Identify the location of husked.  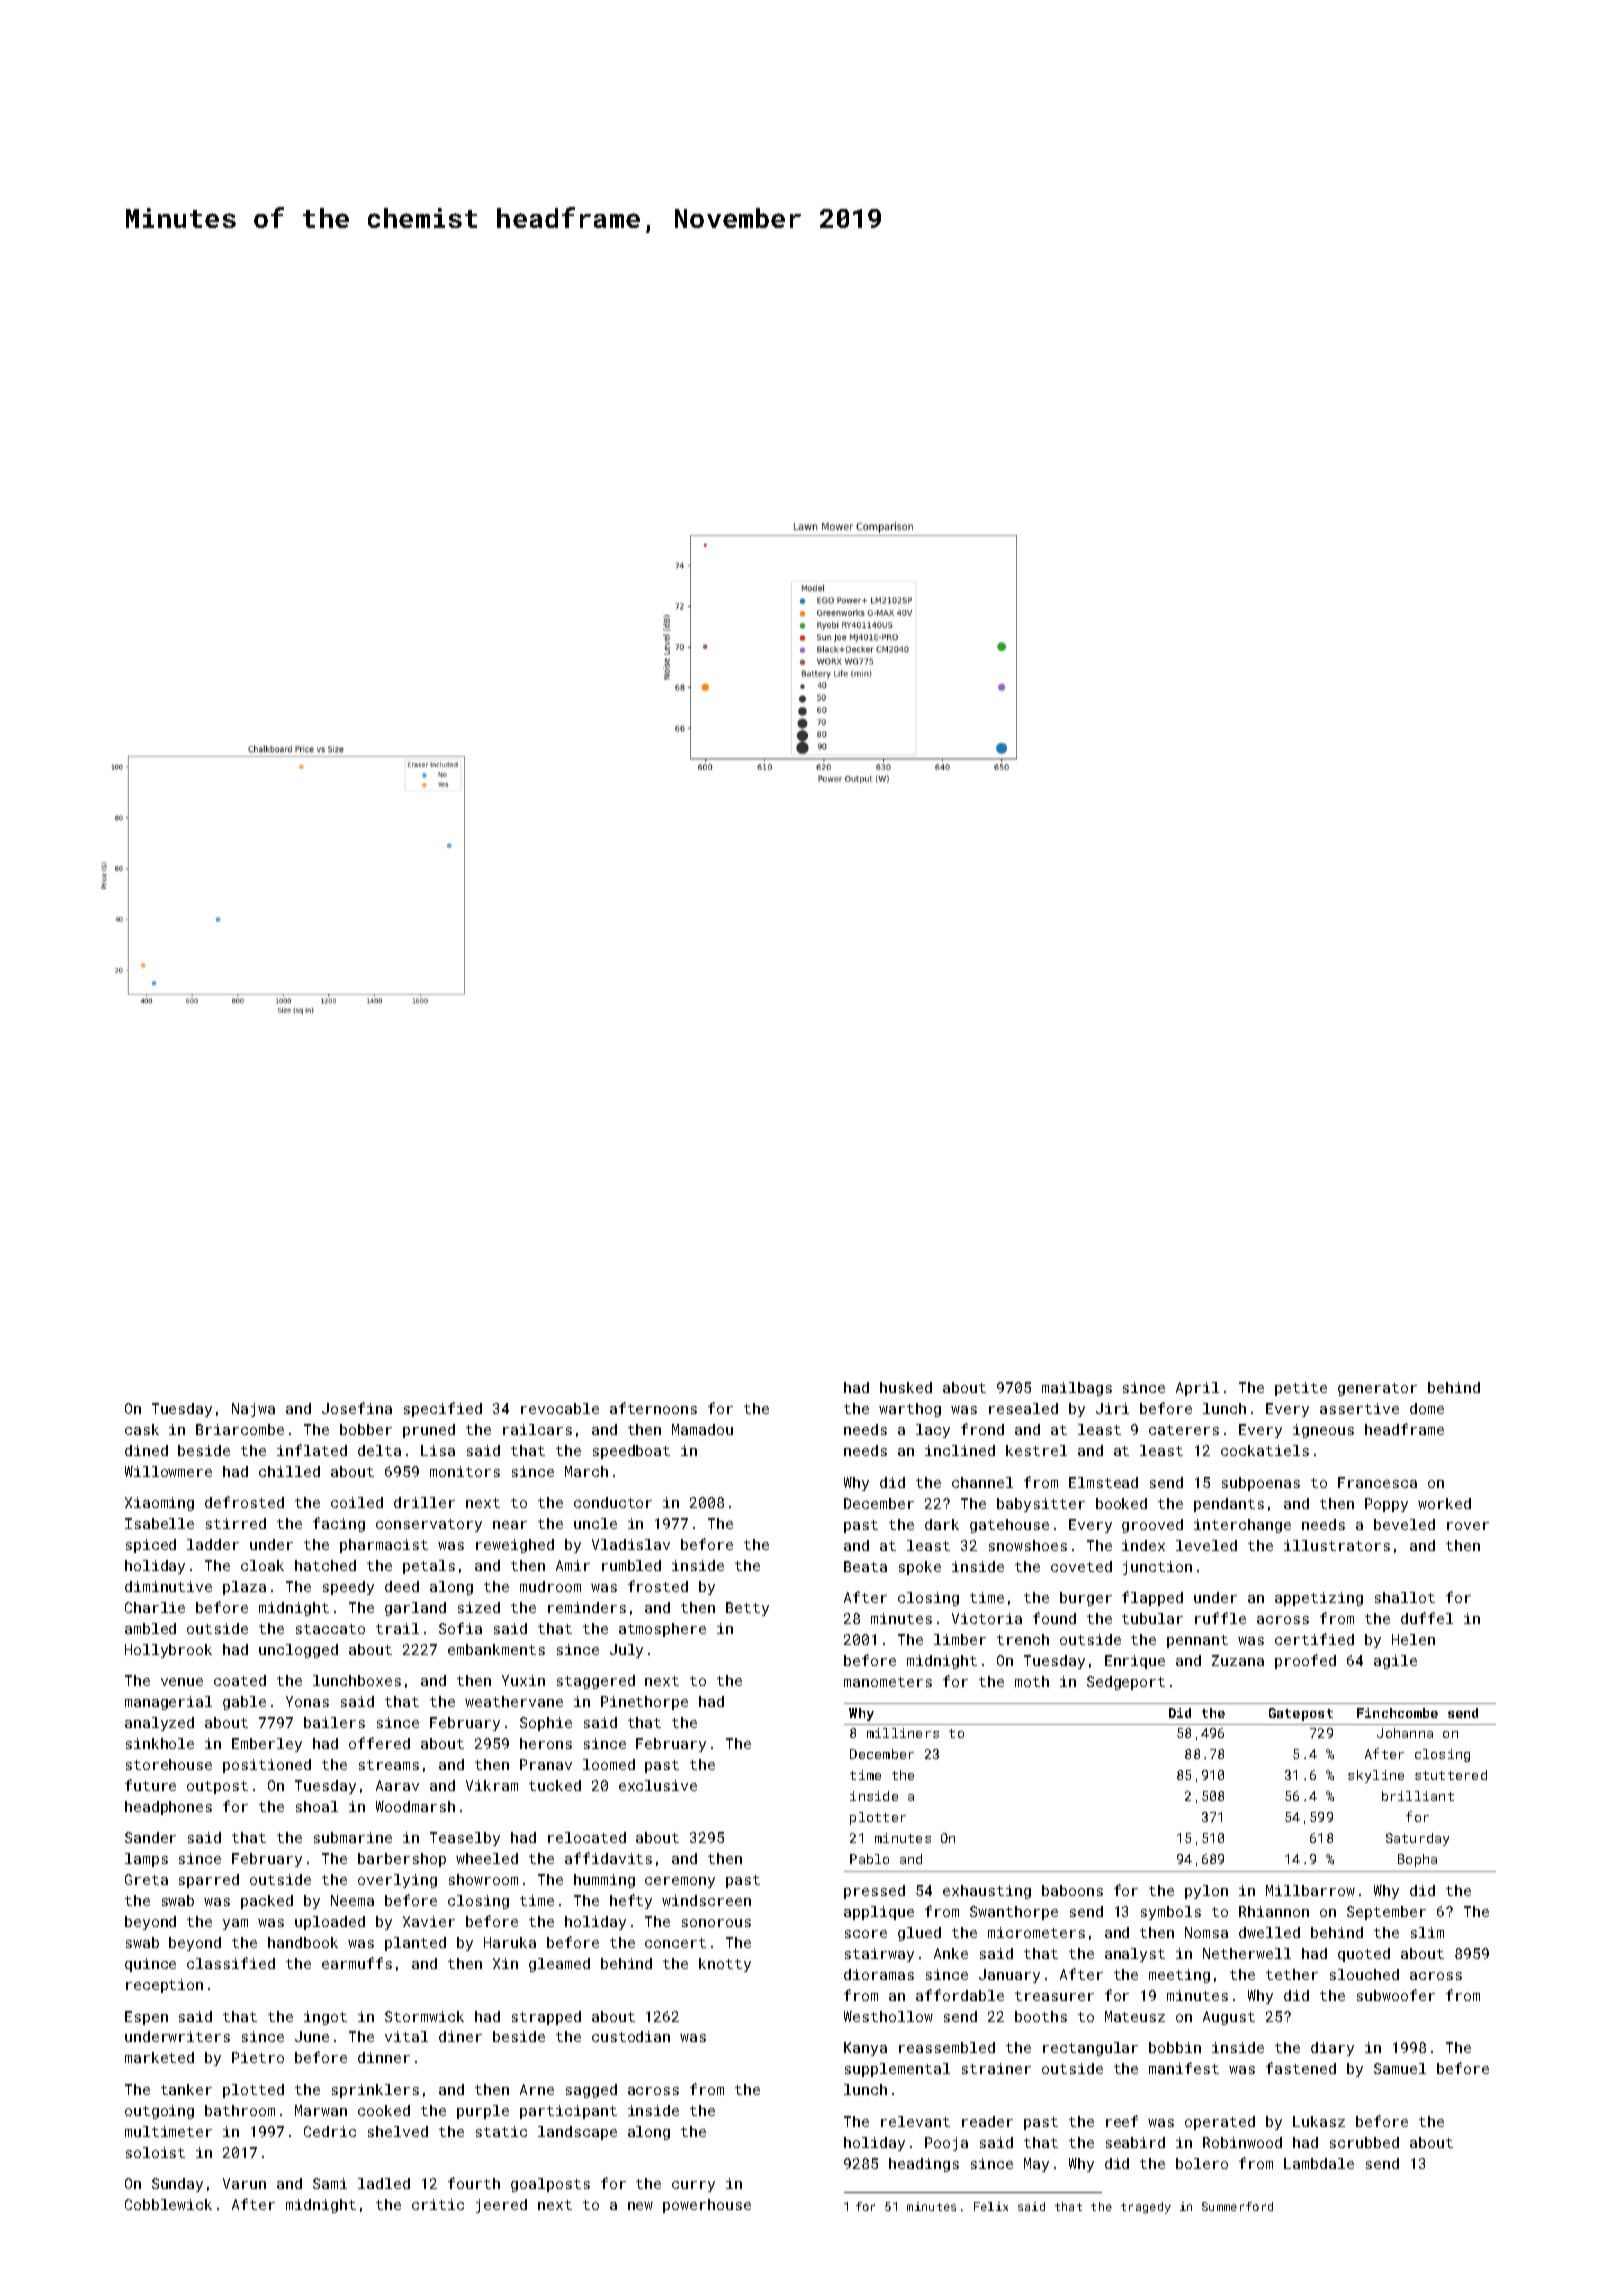
(906, 1387).
